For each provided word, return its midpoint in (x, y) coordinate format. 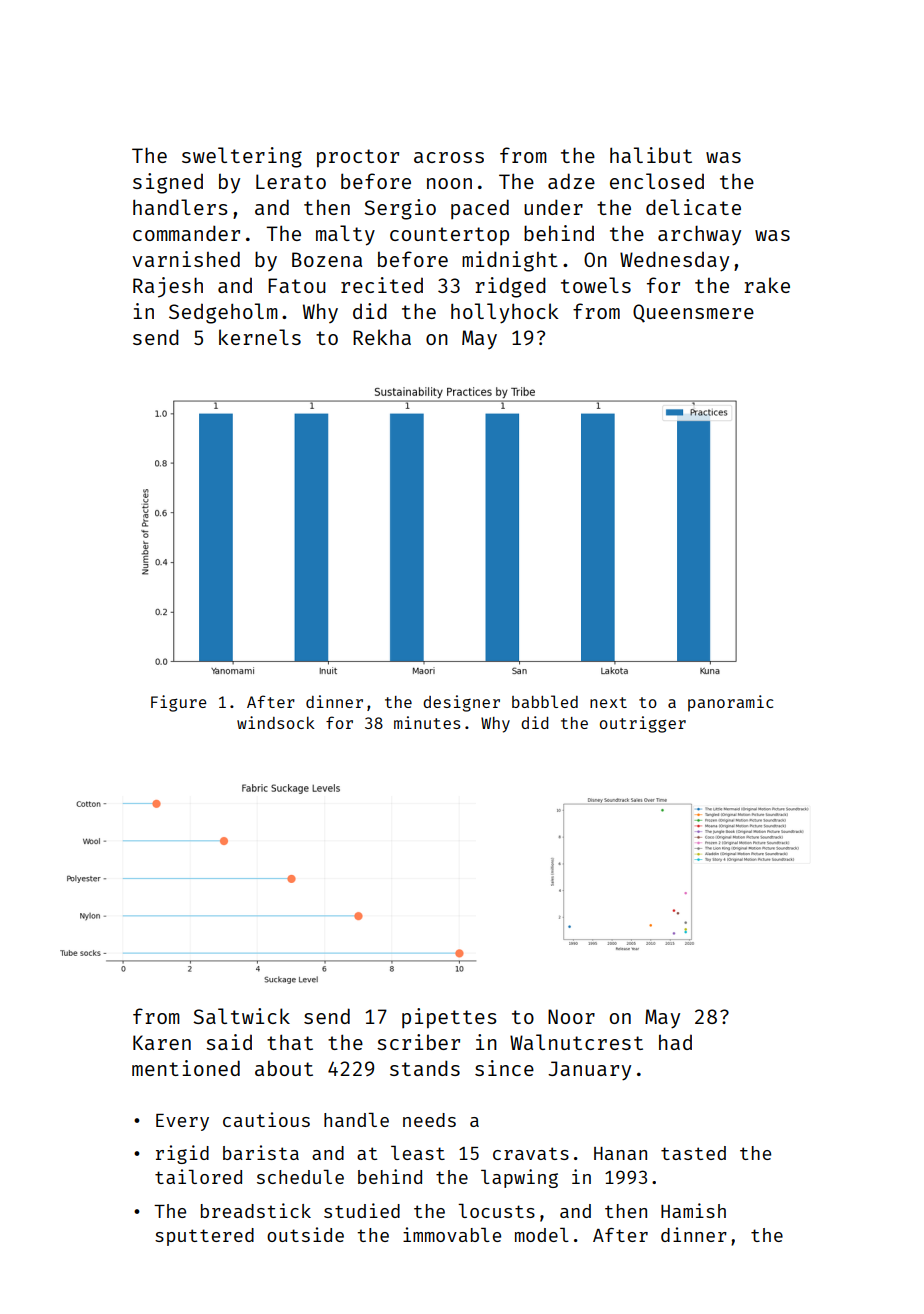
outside (305, 1234)
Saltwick (241, 1016)
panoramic (730, 703)
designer (461, 703)
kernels (260, 337)
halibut (651, 155)
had (675, 1042)
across (449, 157)
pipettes (449, 1018)
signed (168, 183)
